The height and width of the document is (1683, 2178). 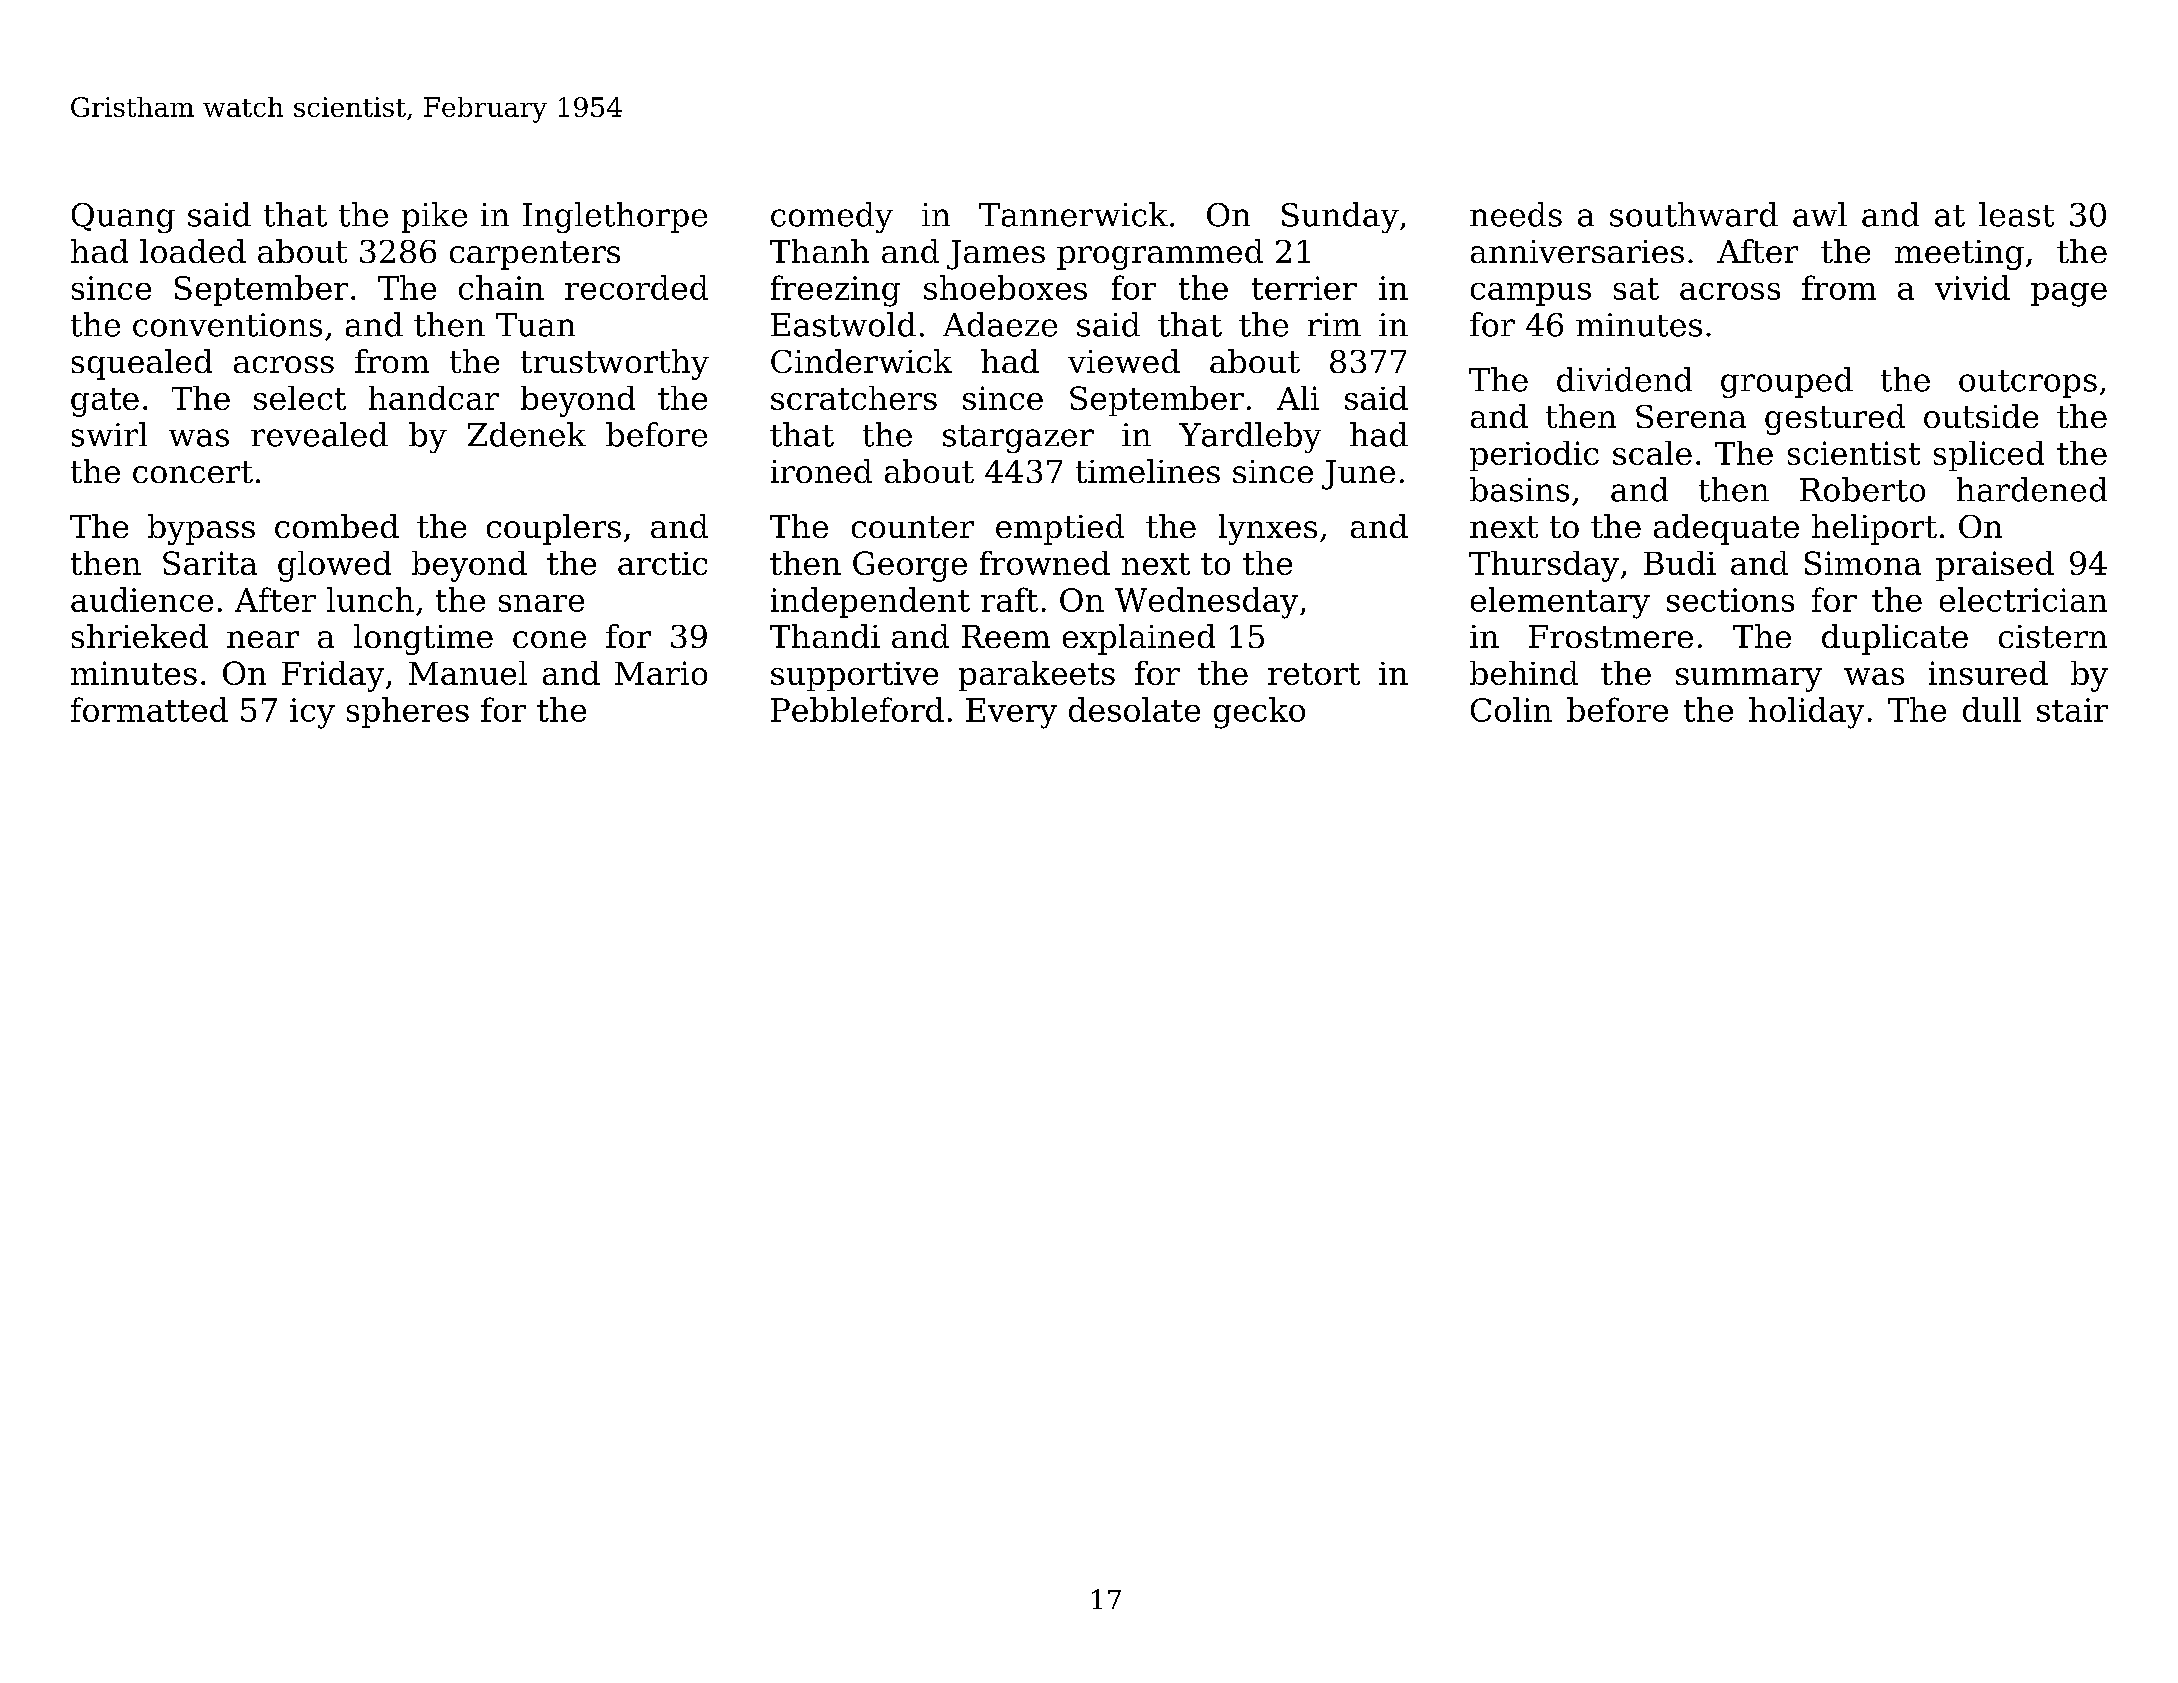 I want to click on lunch, so click(x=370, y=599).
